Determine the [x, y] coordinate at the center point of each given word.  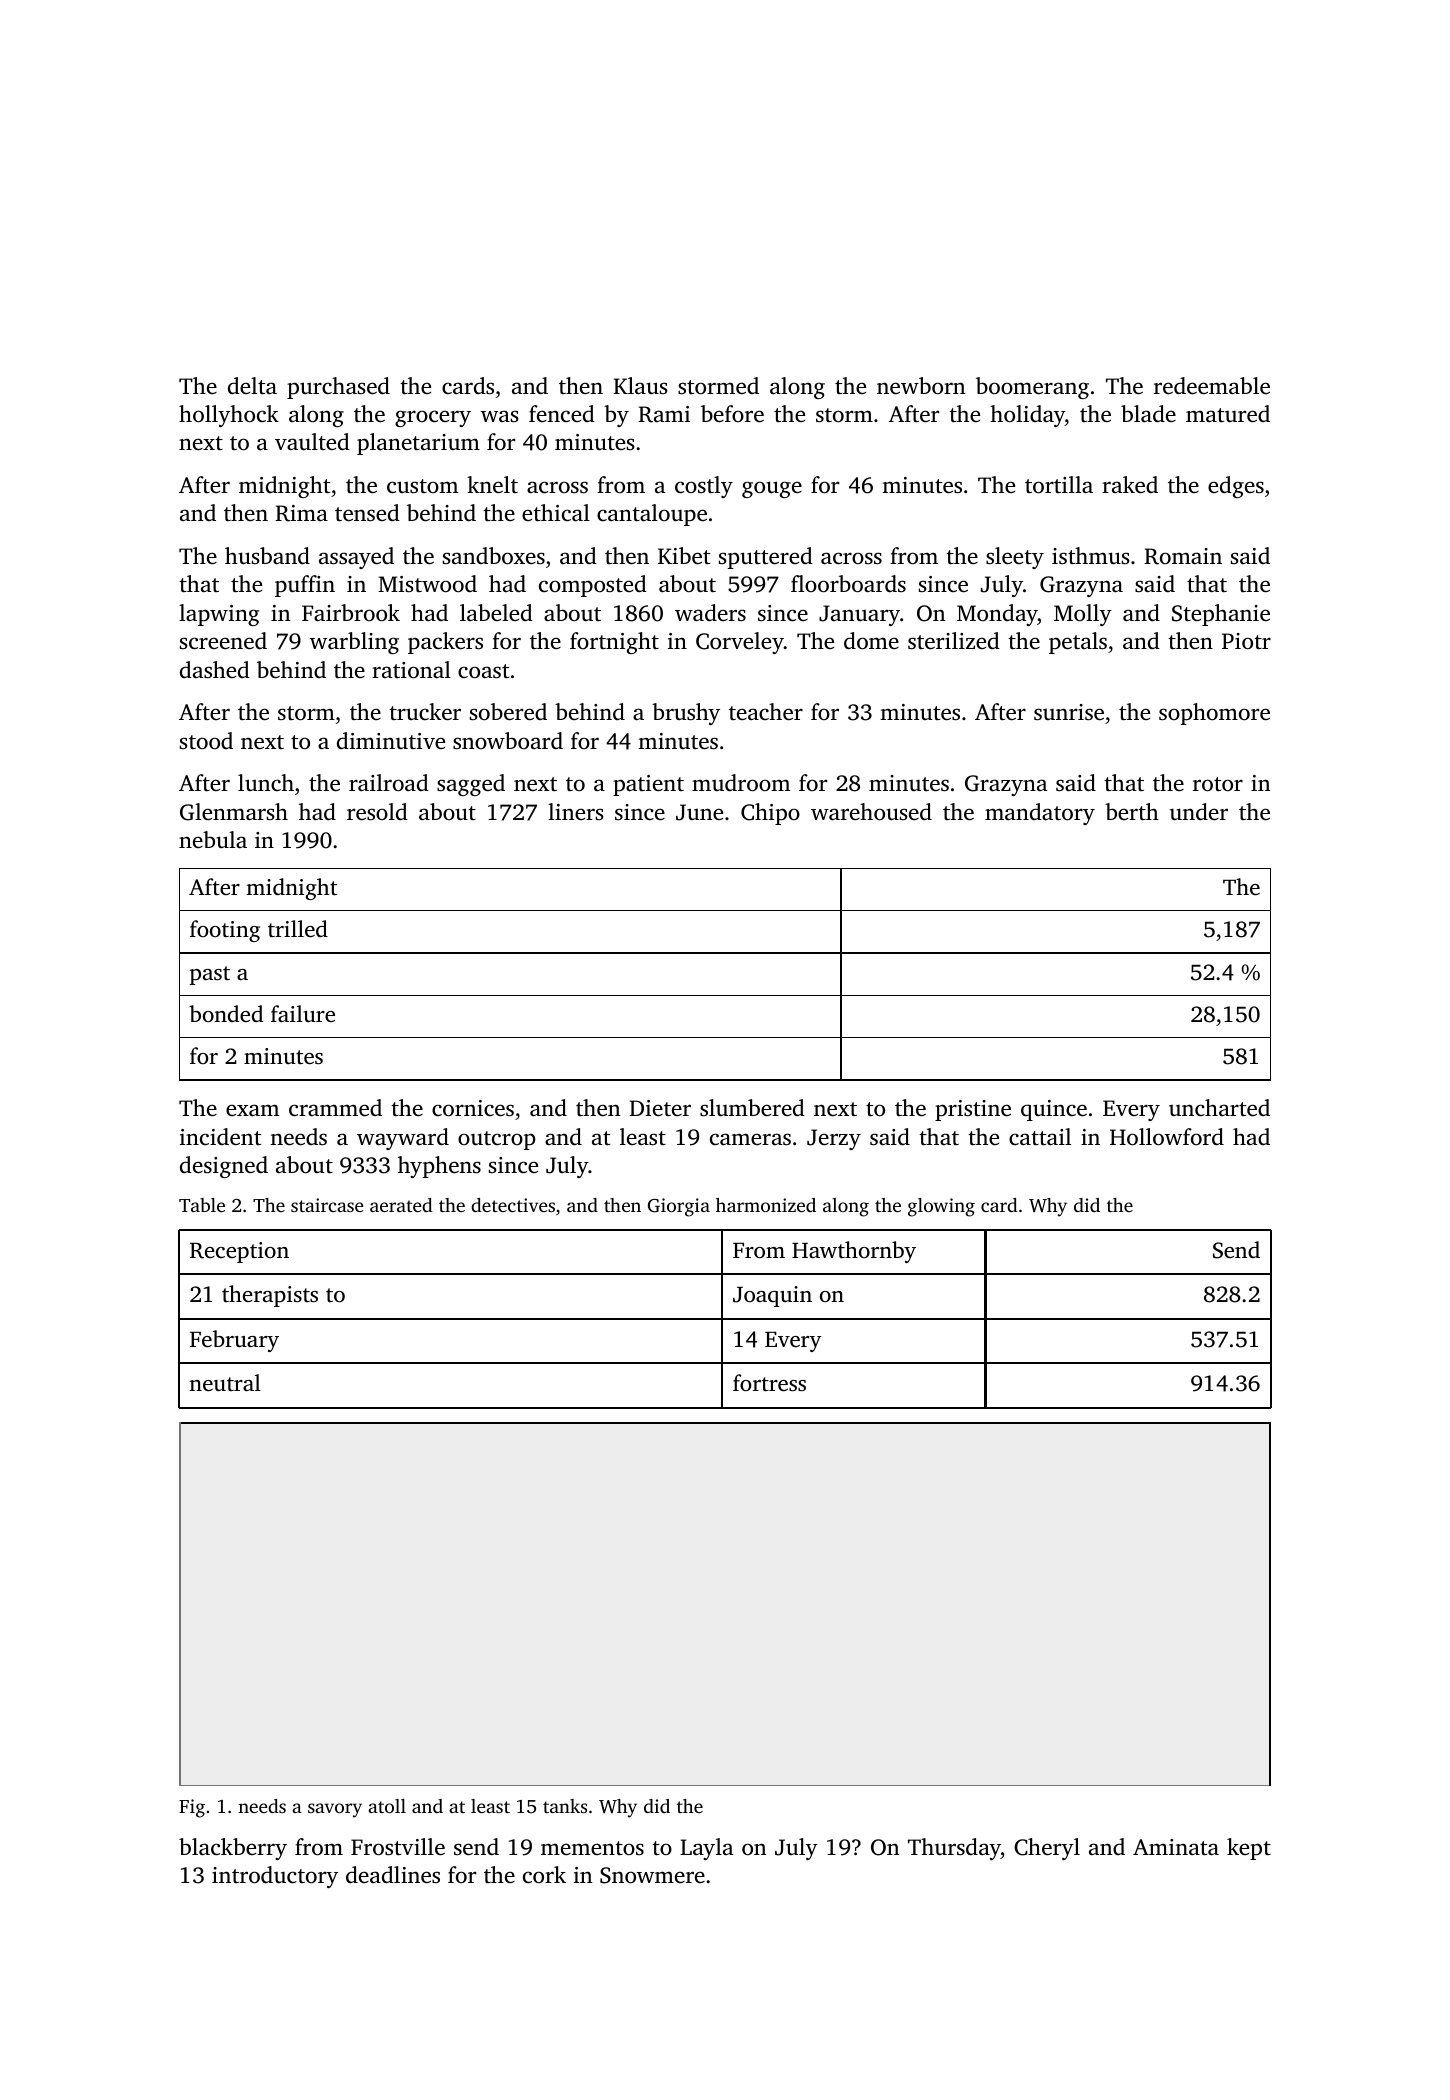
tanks [565, 1806]
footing [225, 931]
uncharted [1219, 1108]
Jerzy [834, 1139]
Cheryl [1047, 1849]
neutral [225, 1383]
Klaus [640, 385]
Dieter [660, 1108]
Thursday [954, 1849]
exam [252, 1110]
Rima [301, 513]
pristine [973, 1110]
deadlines [393, 1875]
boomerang [1032, 388]
